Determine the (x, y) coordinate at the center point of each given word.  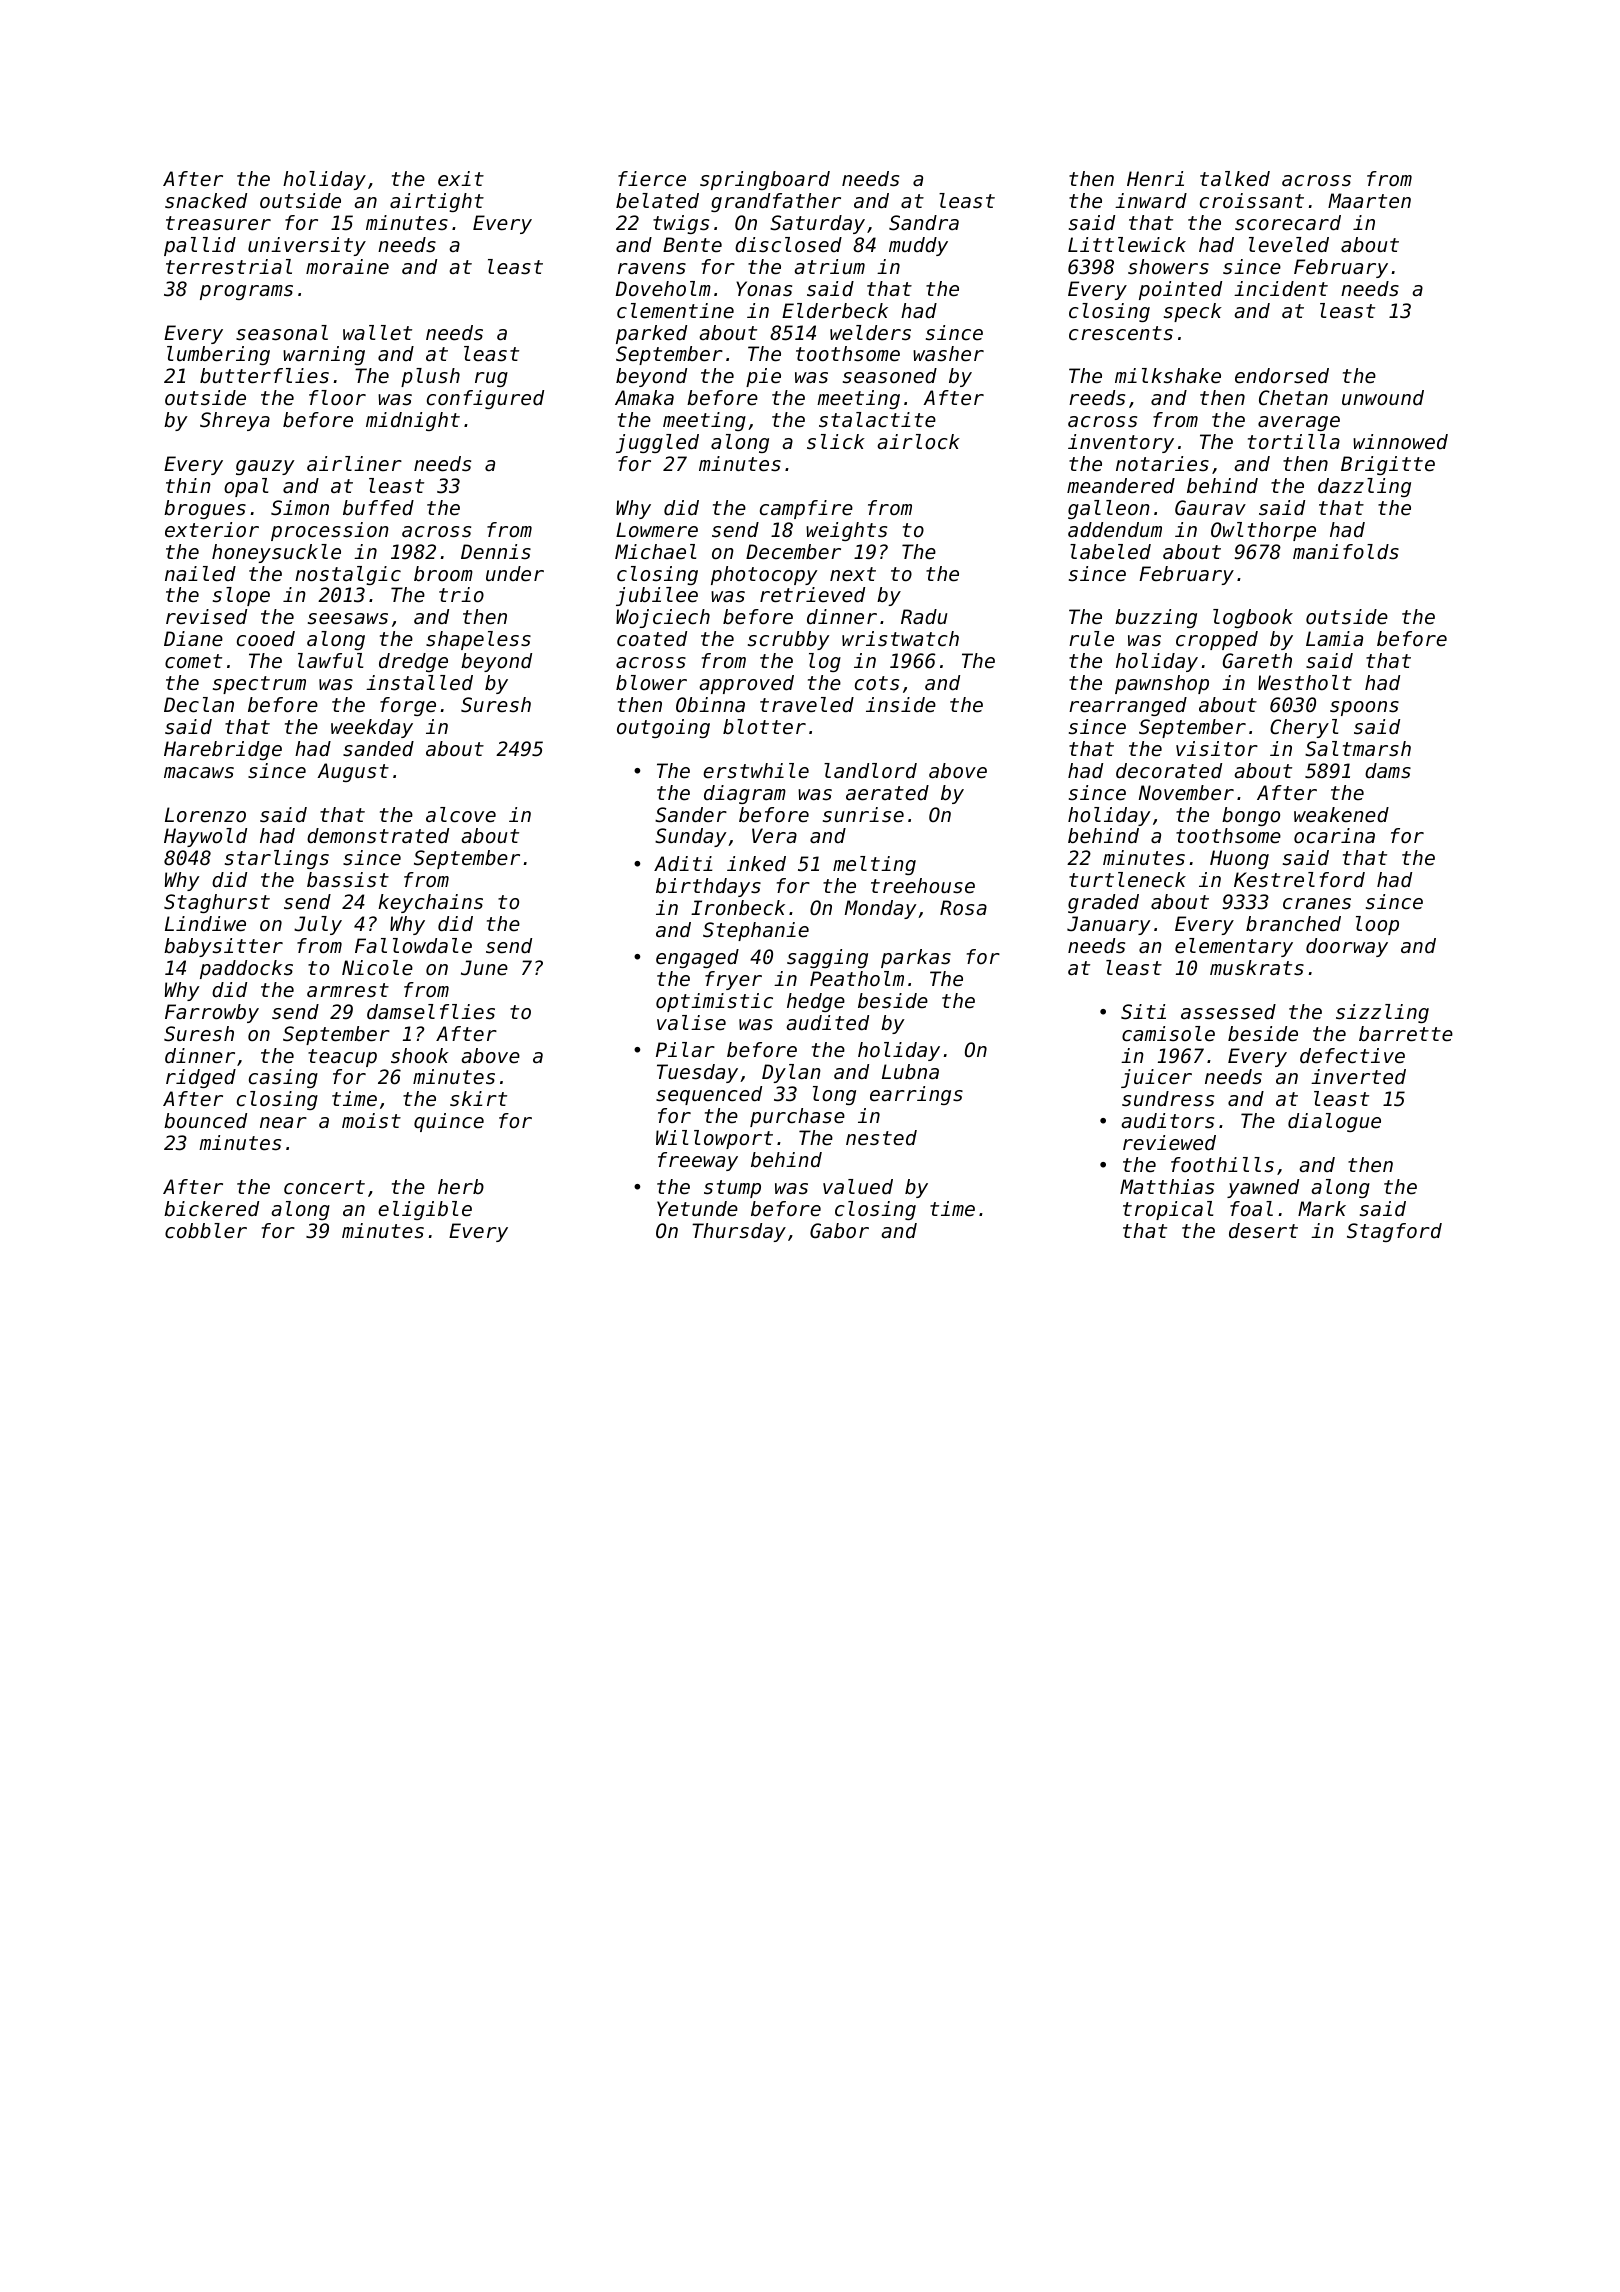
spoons (1364, 708)
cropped (1217, 640)
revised (206, 617)
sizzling (1382, 1013)
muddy (918, 246)
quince (449, 1122)
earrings (916, 1095)
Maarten (1369, 201)
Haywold (205, 837)
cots (877, 683)
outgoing (663, 728)
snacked (206, 201)
